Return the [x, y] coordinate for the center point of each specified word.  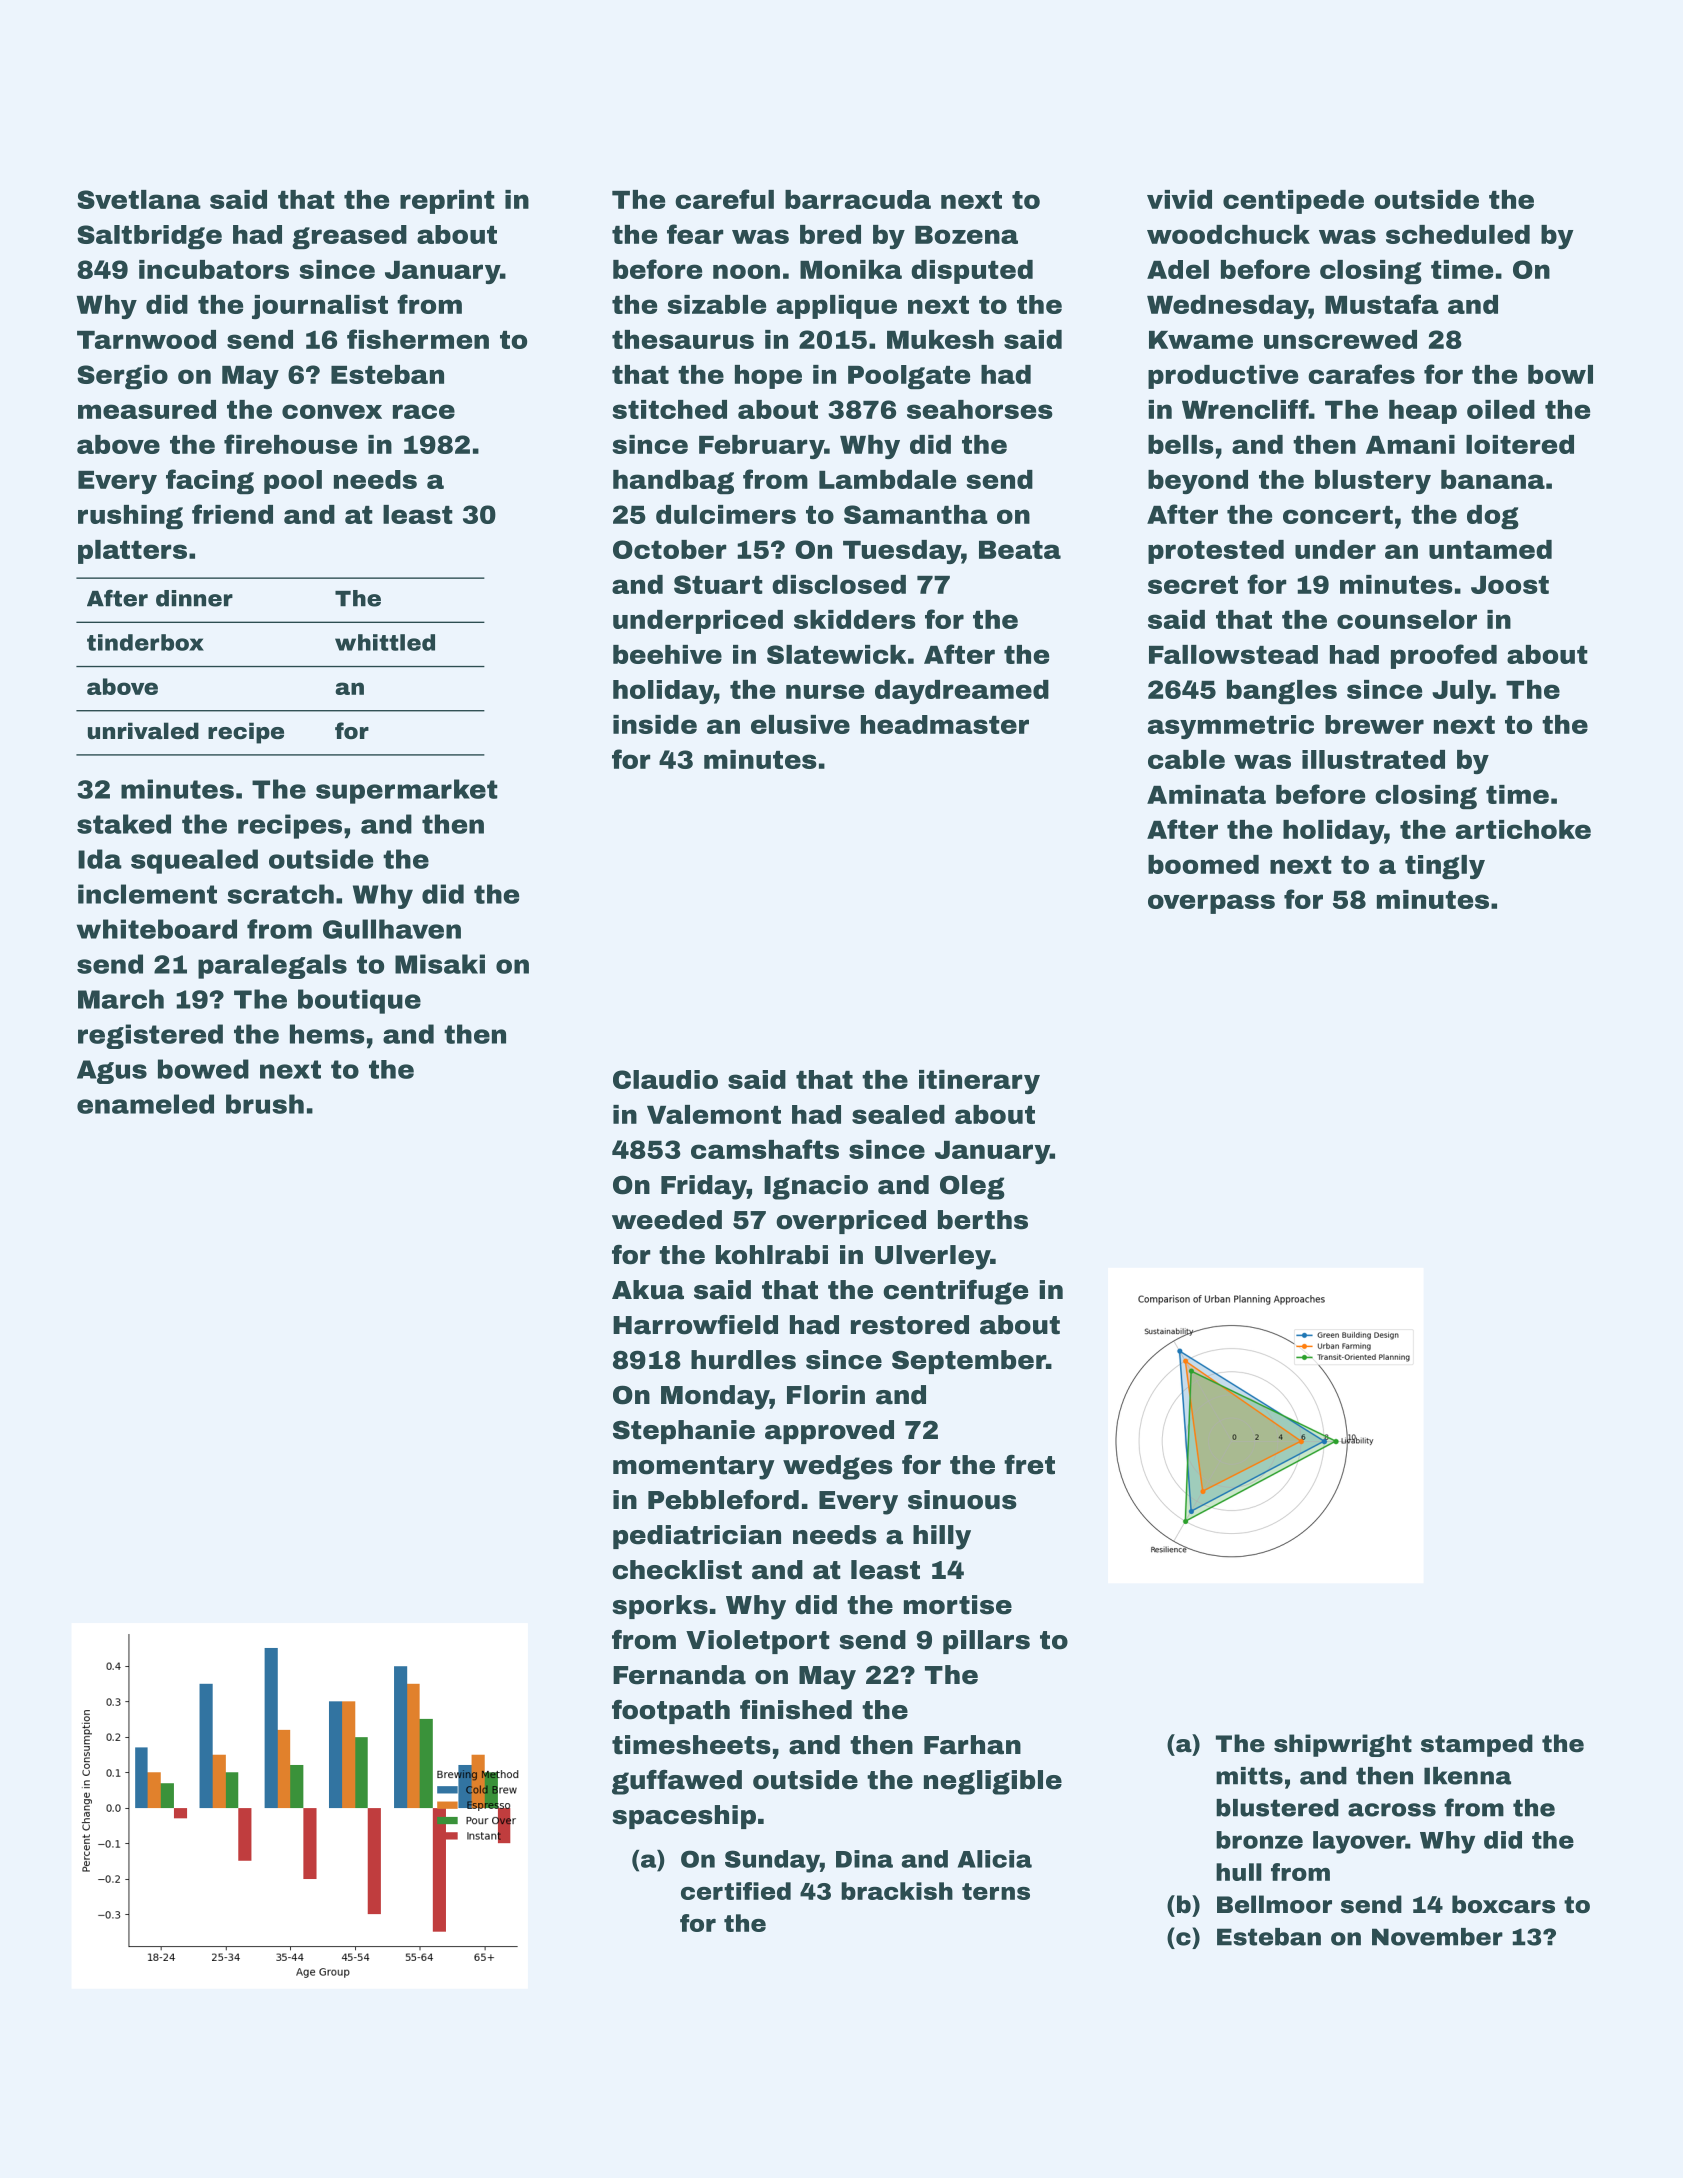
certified [736, 1891]
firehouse [290, 444]
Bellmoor [1274, 1904]
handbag [673, 482]
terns [996, 1891]
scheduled [1458, 234]
